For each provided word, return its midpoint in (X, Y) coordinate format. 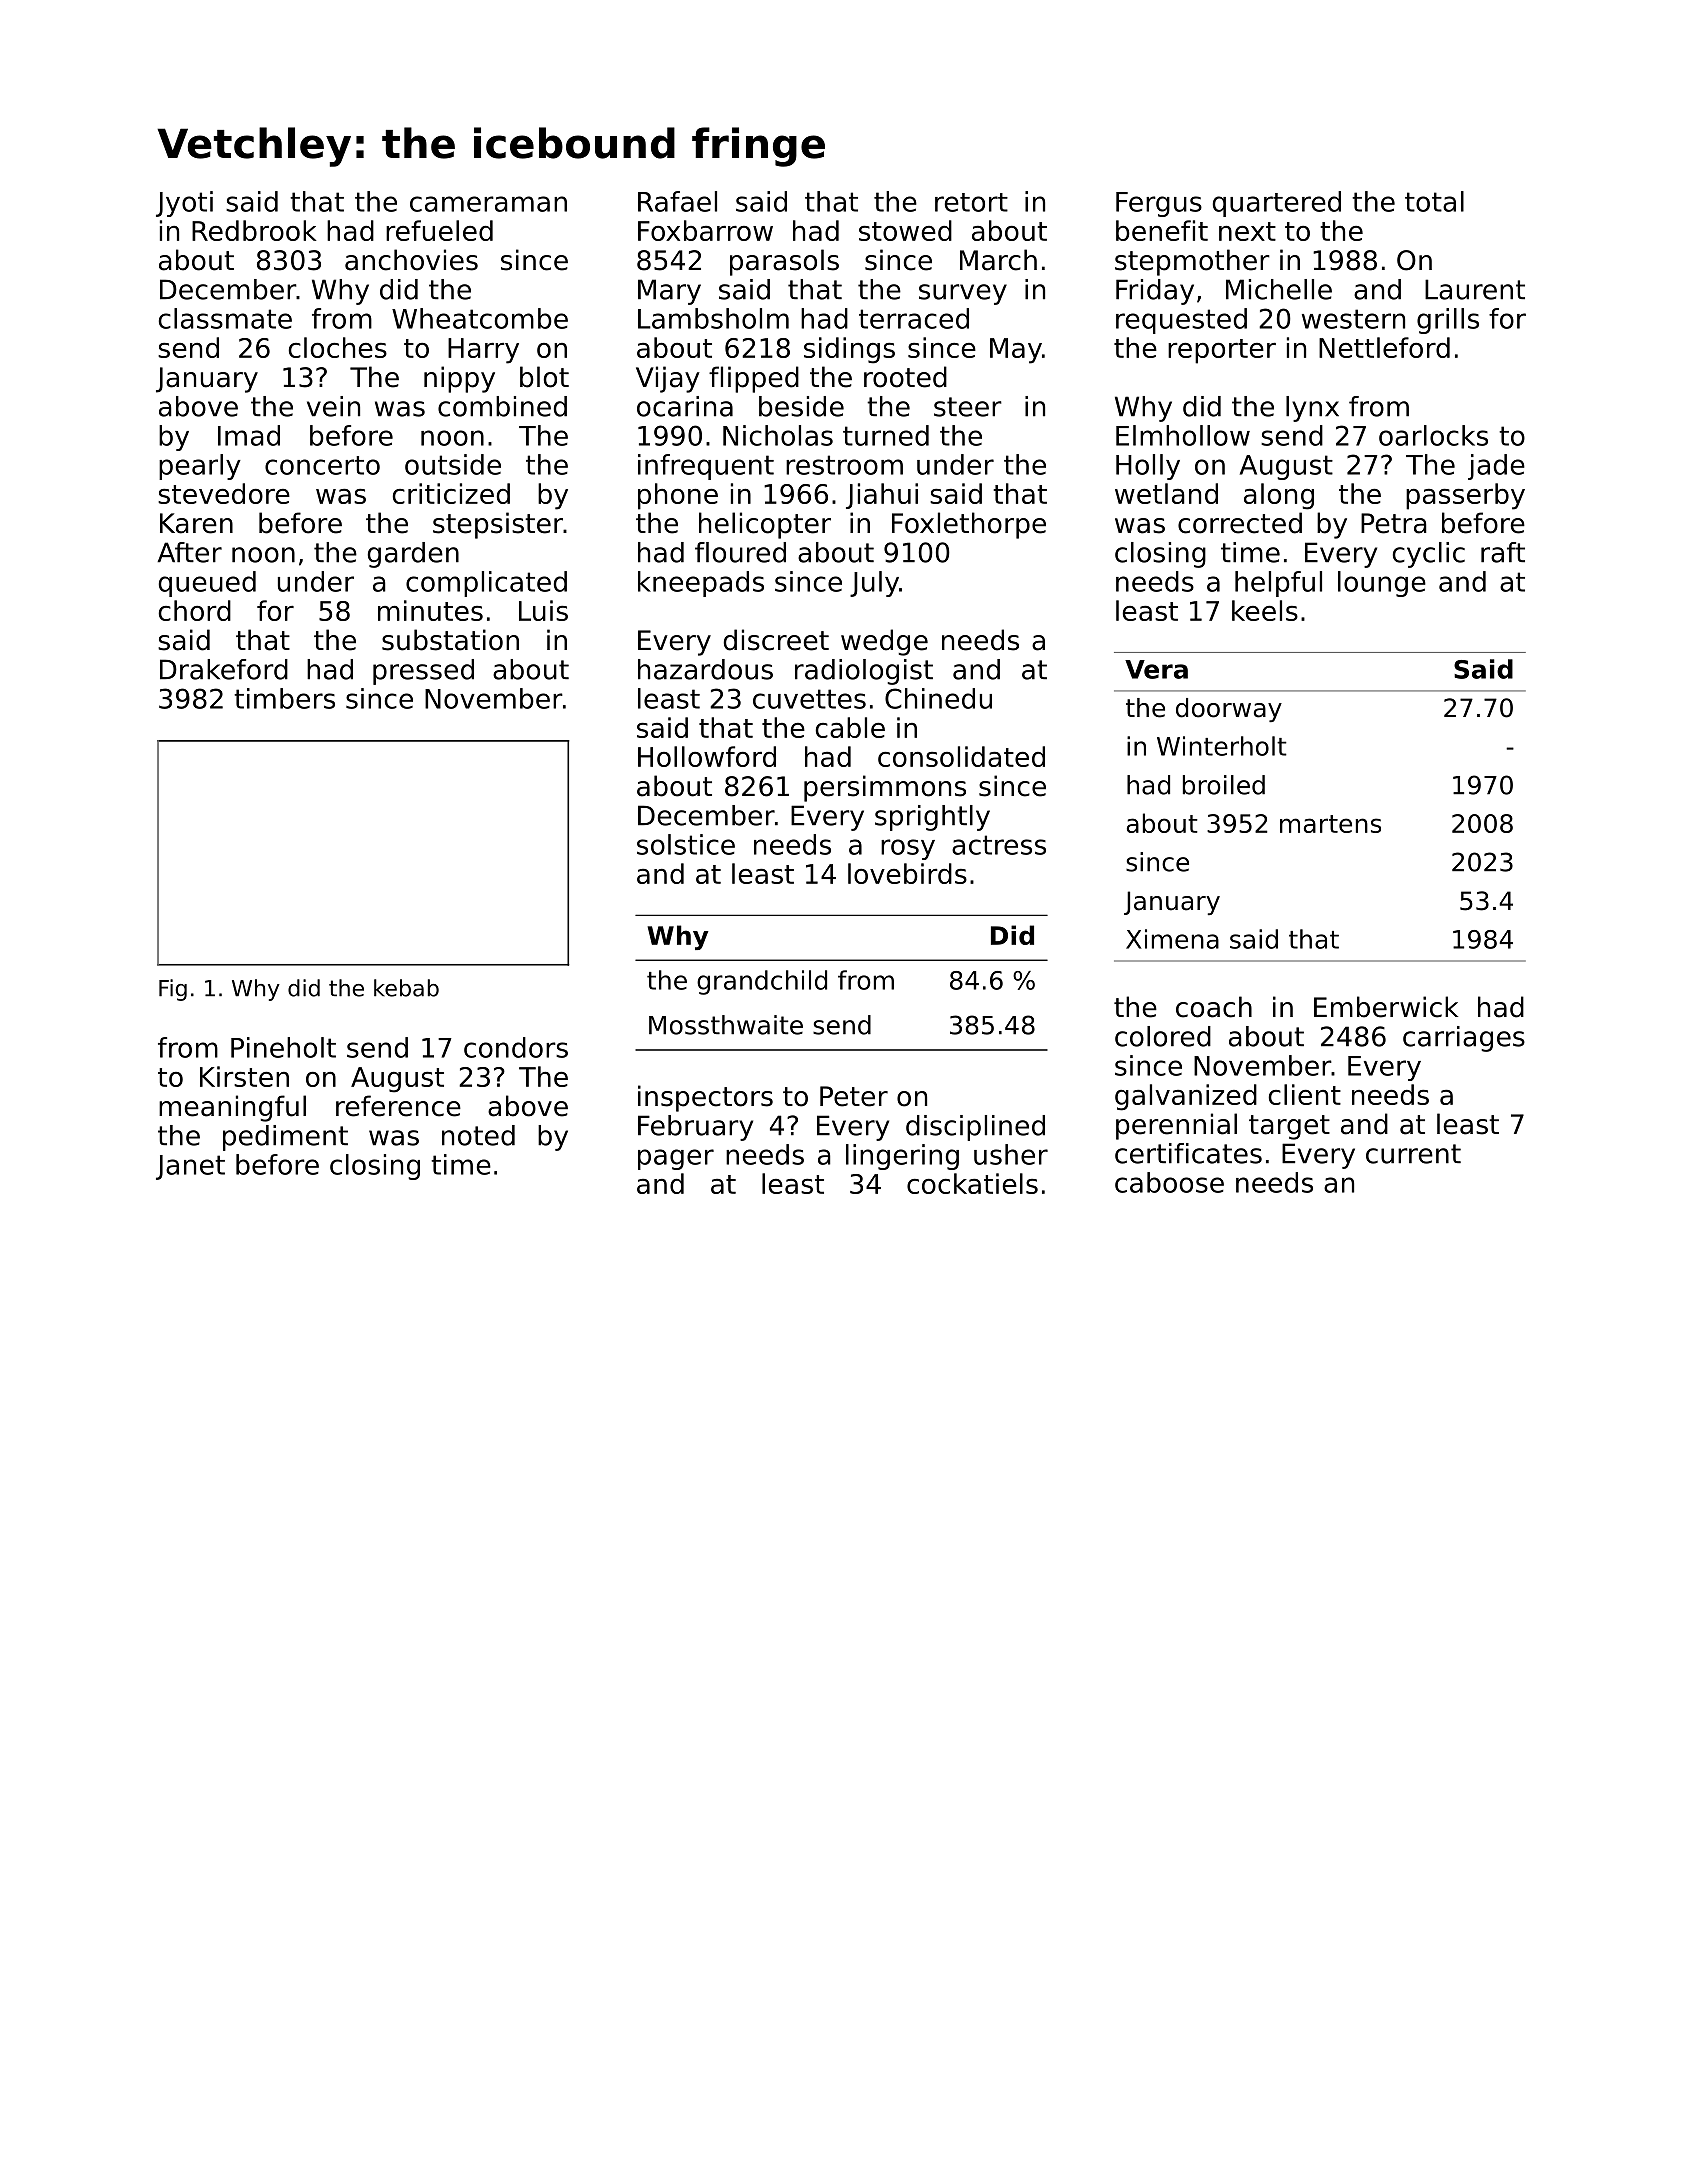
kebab (406, 988)
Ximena (1172, 939)
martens (1330, 824)
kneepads (701, 584)
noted (478, 1135)
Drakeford (224, 669)
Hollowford (707, 756)
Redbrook (254, 230)
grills (1448, 321)
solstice (686, 844)
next (1247, 231)
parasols (784, 262)
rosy (908, 849)
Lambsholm (713, 318)
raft (1503, 552)
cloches (338, 347)
